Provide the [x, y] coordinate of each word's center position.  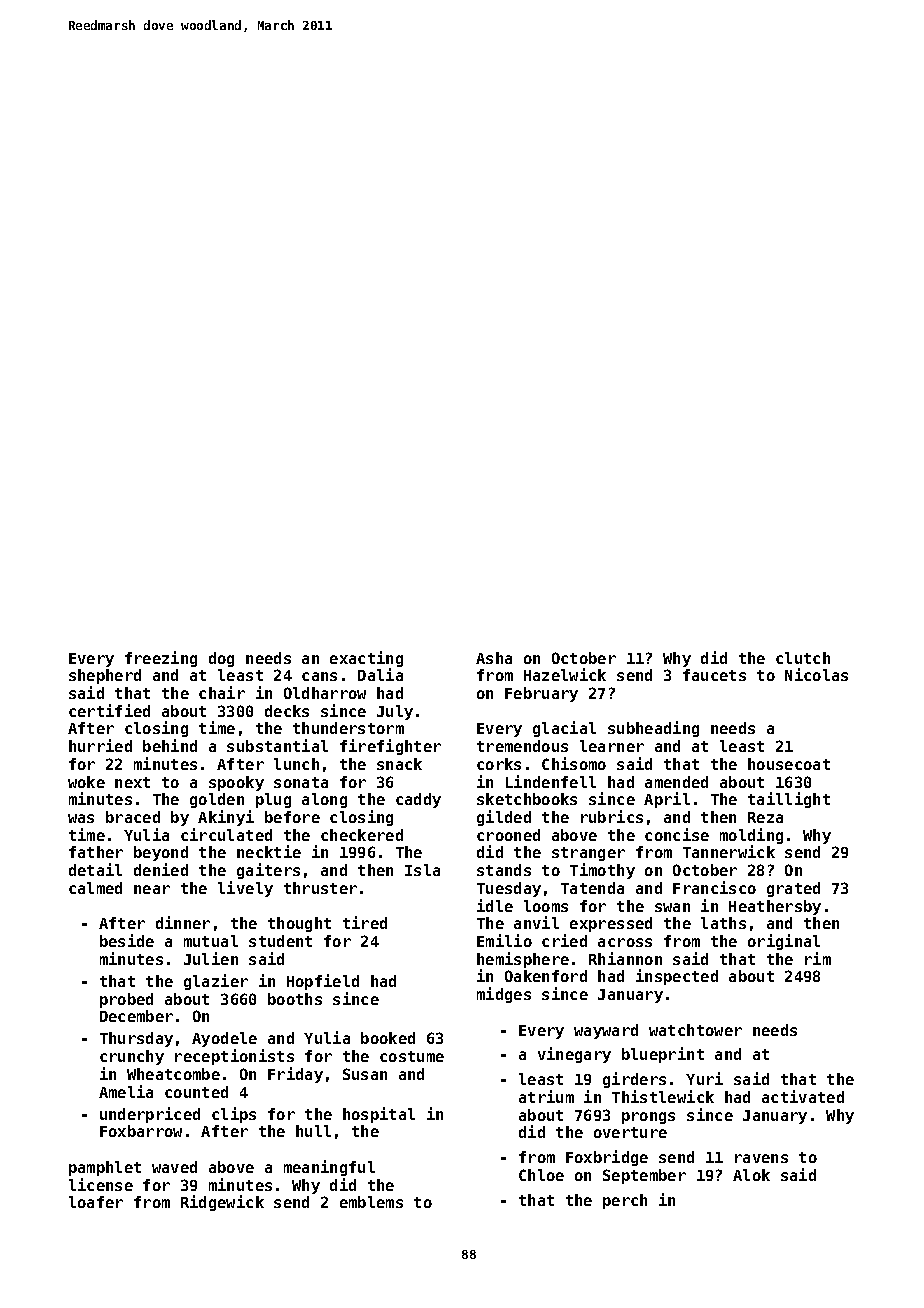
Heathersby [775, 907]
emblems [371, 1202]
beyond [161, 853]
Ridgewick [222, 1203]
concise [677, 834]
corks [499, 764]
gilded [504, 818]
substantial [277, 745]
